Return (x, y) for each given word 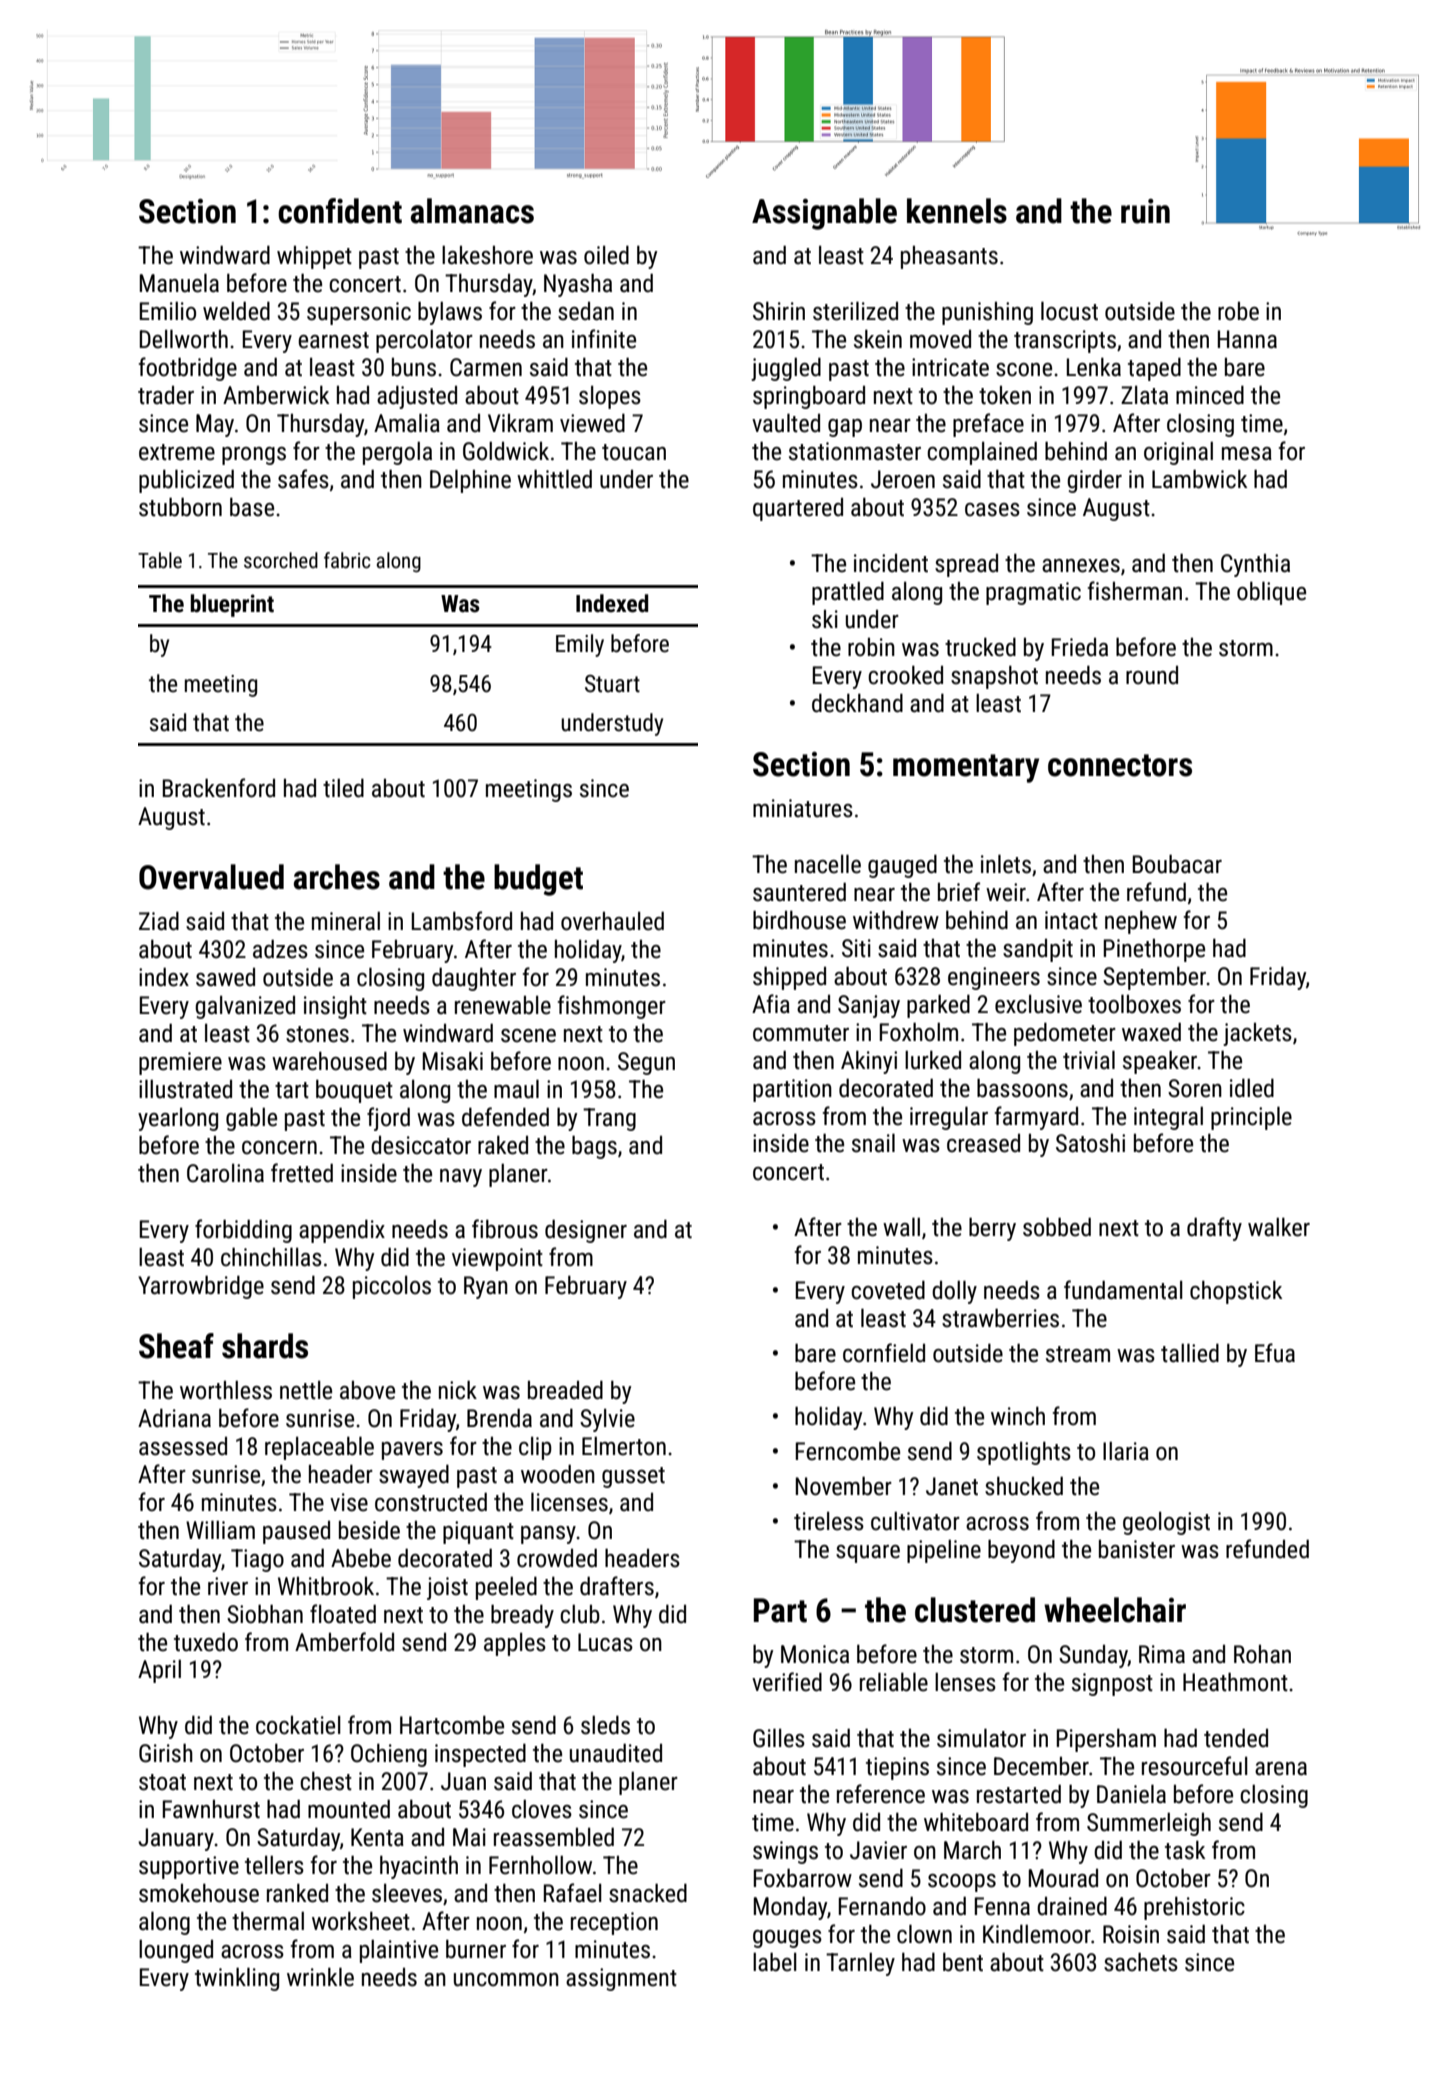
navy (461, 1178)
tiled (343, 788)
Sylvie (607, 1420)
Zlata (1144, 395)
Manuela (179, 283)
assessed (183, 1446)
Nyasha (578, 285)
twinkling (237, 1979)
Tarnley (860, 1964)
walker (1279, 1227)
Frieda (1080, 647)
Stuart (612, 684)
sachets (1141, 1962)
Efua (1275, 1353)
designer (586, 1231)
